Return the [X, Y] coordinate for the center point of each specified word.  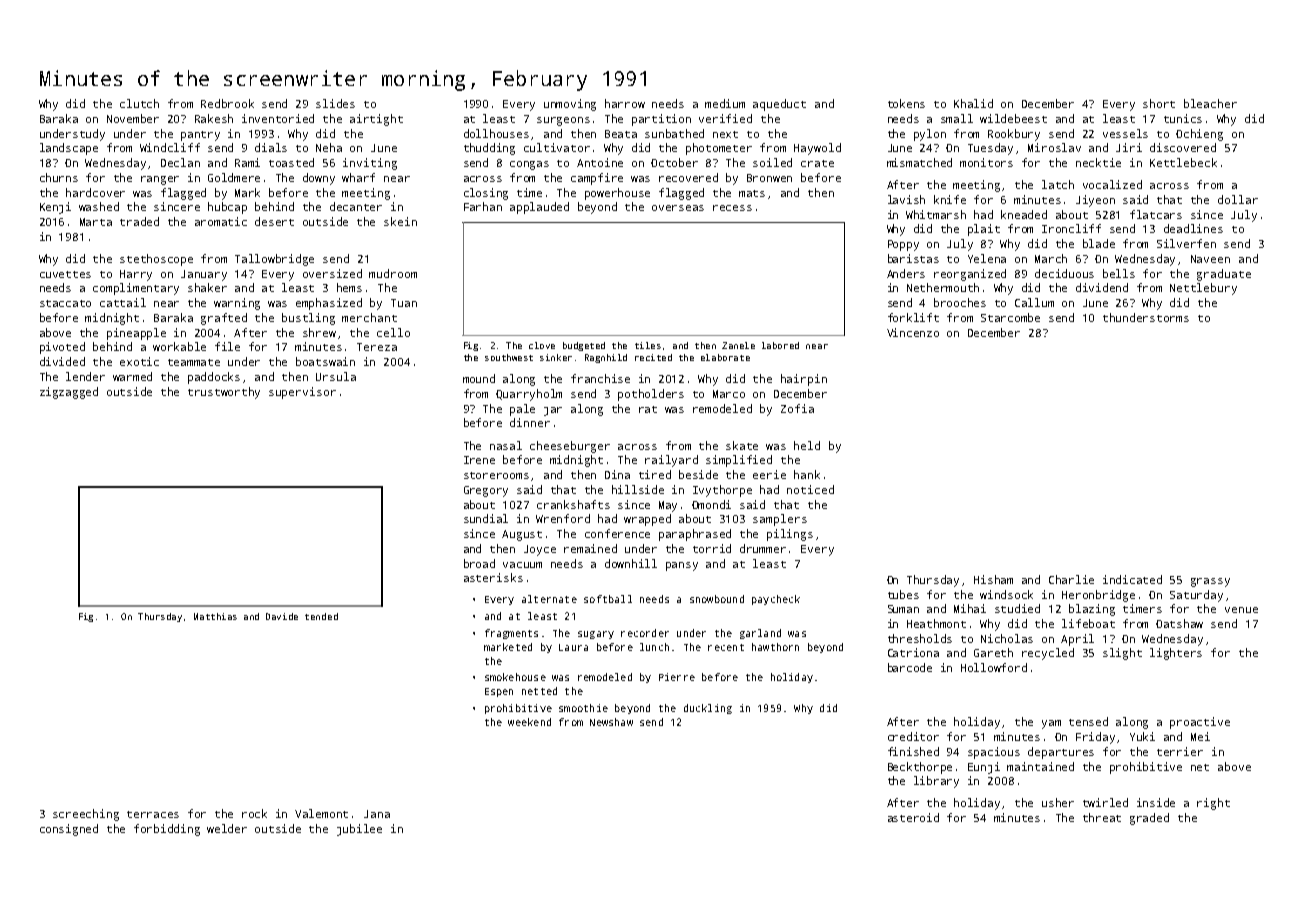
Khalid [973, 103]
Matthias [215, 616]
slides [335, 103]
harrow [625, 103]
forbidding [167, 830]
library [936, 782]
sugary [596, 635]
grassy [1210, 582]
